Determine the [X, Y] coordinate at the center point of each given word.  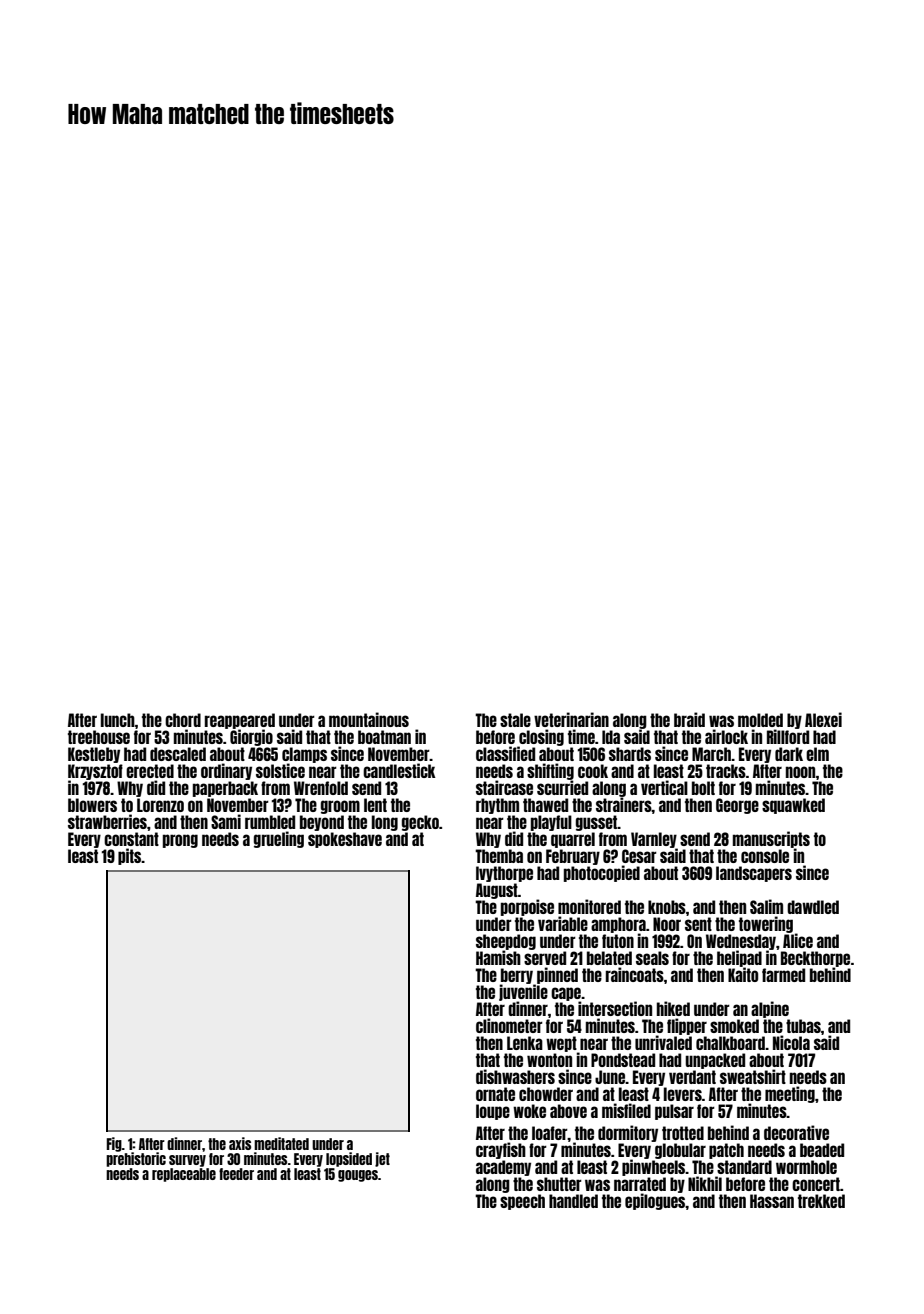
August [497, 891]
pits [129, 856]
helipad [739, 958]
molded [760, 720]
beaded [822, 1150]
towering [766, 924]
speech [522, 1202]
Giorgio [251, 738]
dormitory [628, 1133]
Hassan [772, 1201]
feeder [236, 1174]
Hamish [498, 957]
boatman [384, 737]
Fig [114, 1144]
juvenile [523, 992]
